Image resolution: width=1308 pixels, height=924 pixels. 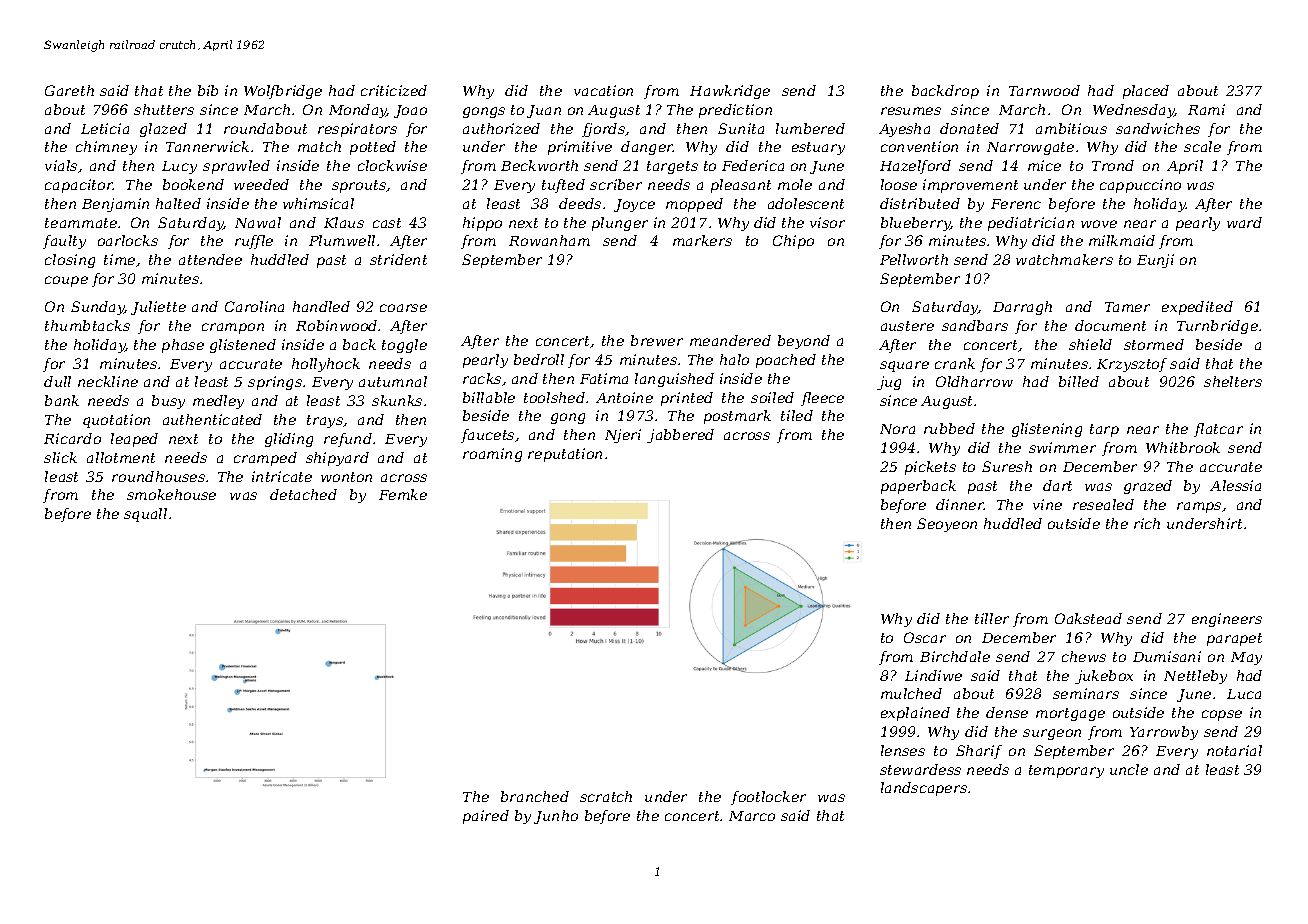 What do you see at coordinates (730, 92) in the screenshot?
I see `Hawkridge` at bounding box center [730, 92].
